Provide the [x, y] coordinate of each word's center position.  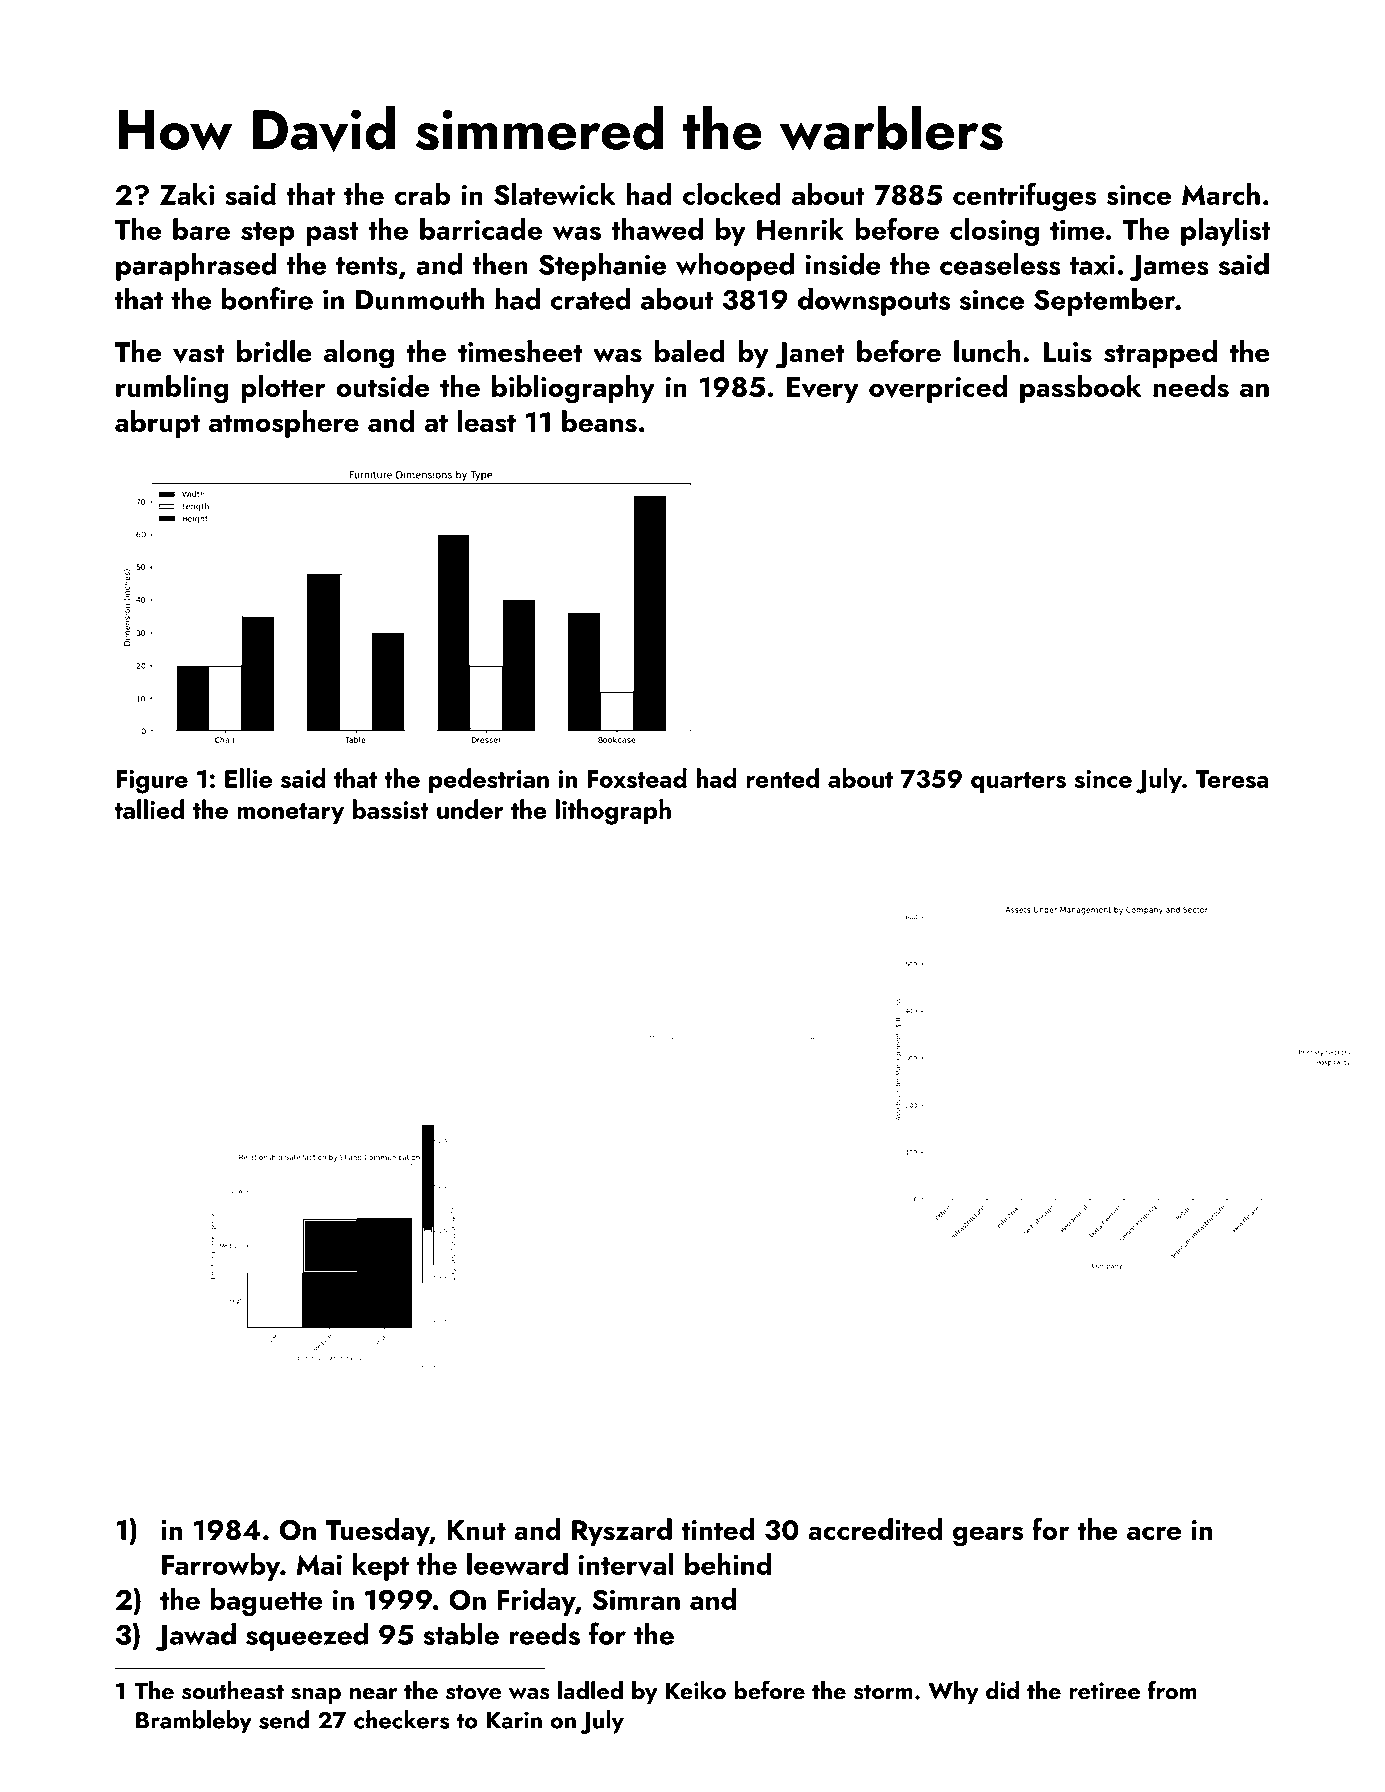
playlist [1225, 232]
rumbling [172, 389]
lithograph [613, 812]
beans [599, 421]
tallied [149, 809]
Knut [476, 1530]
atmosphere [284, 424]
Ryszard [622, 1532]
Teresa [1232, 779]
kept [381, 1567]
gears [988, 1536]
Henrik [800, 229]
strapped [1160, 354]
